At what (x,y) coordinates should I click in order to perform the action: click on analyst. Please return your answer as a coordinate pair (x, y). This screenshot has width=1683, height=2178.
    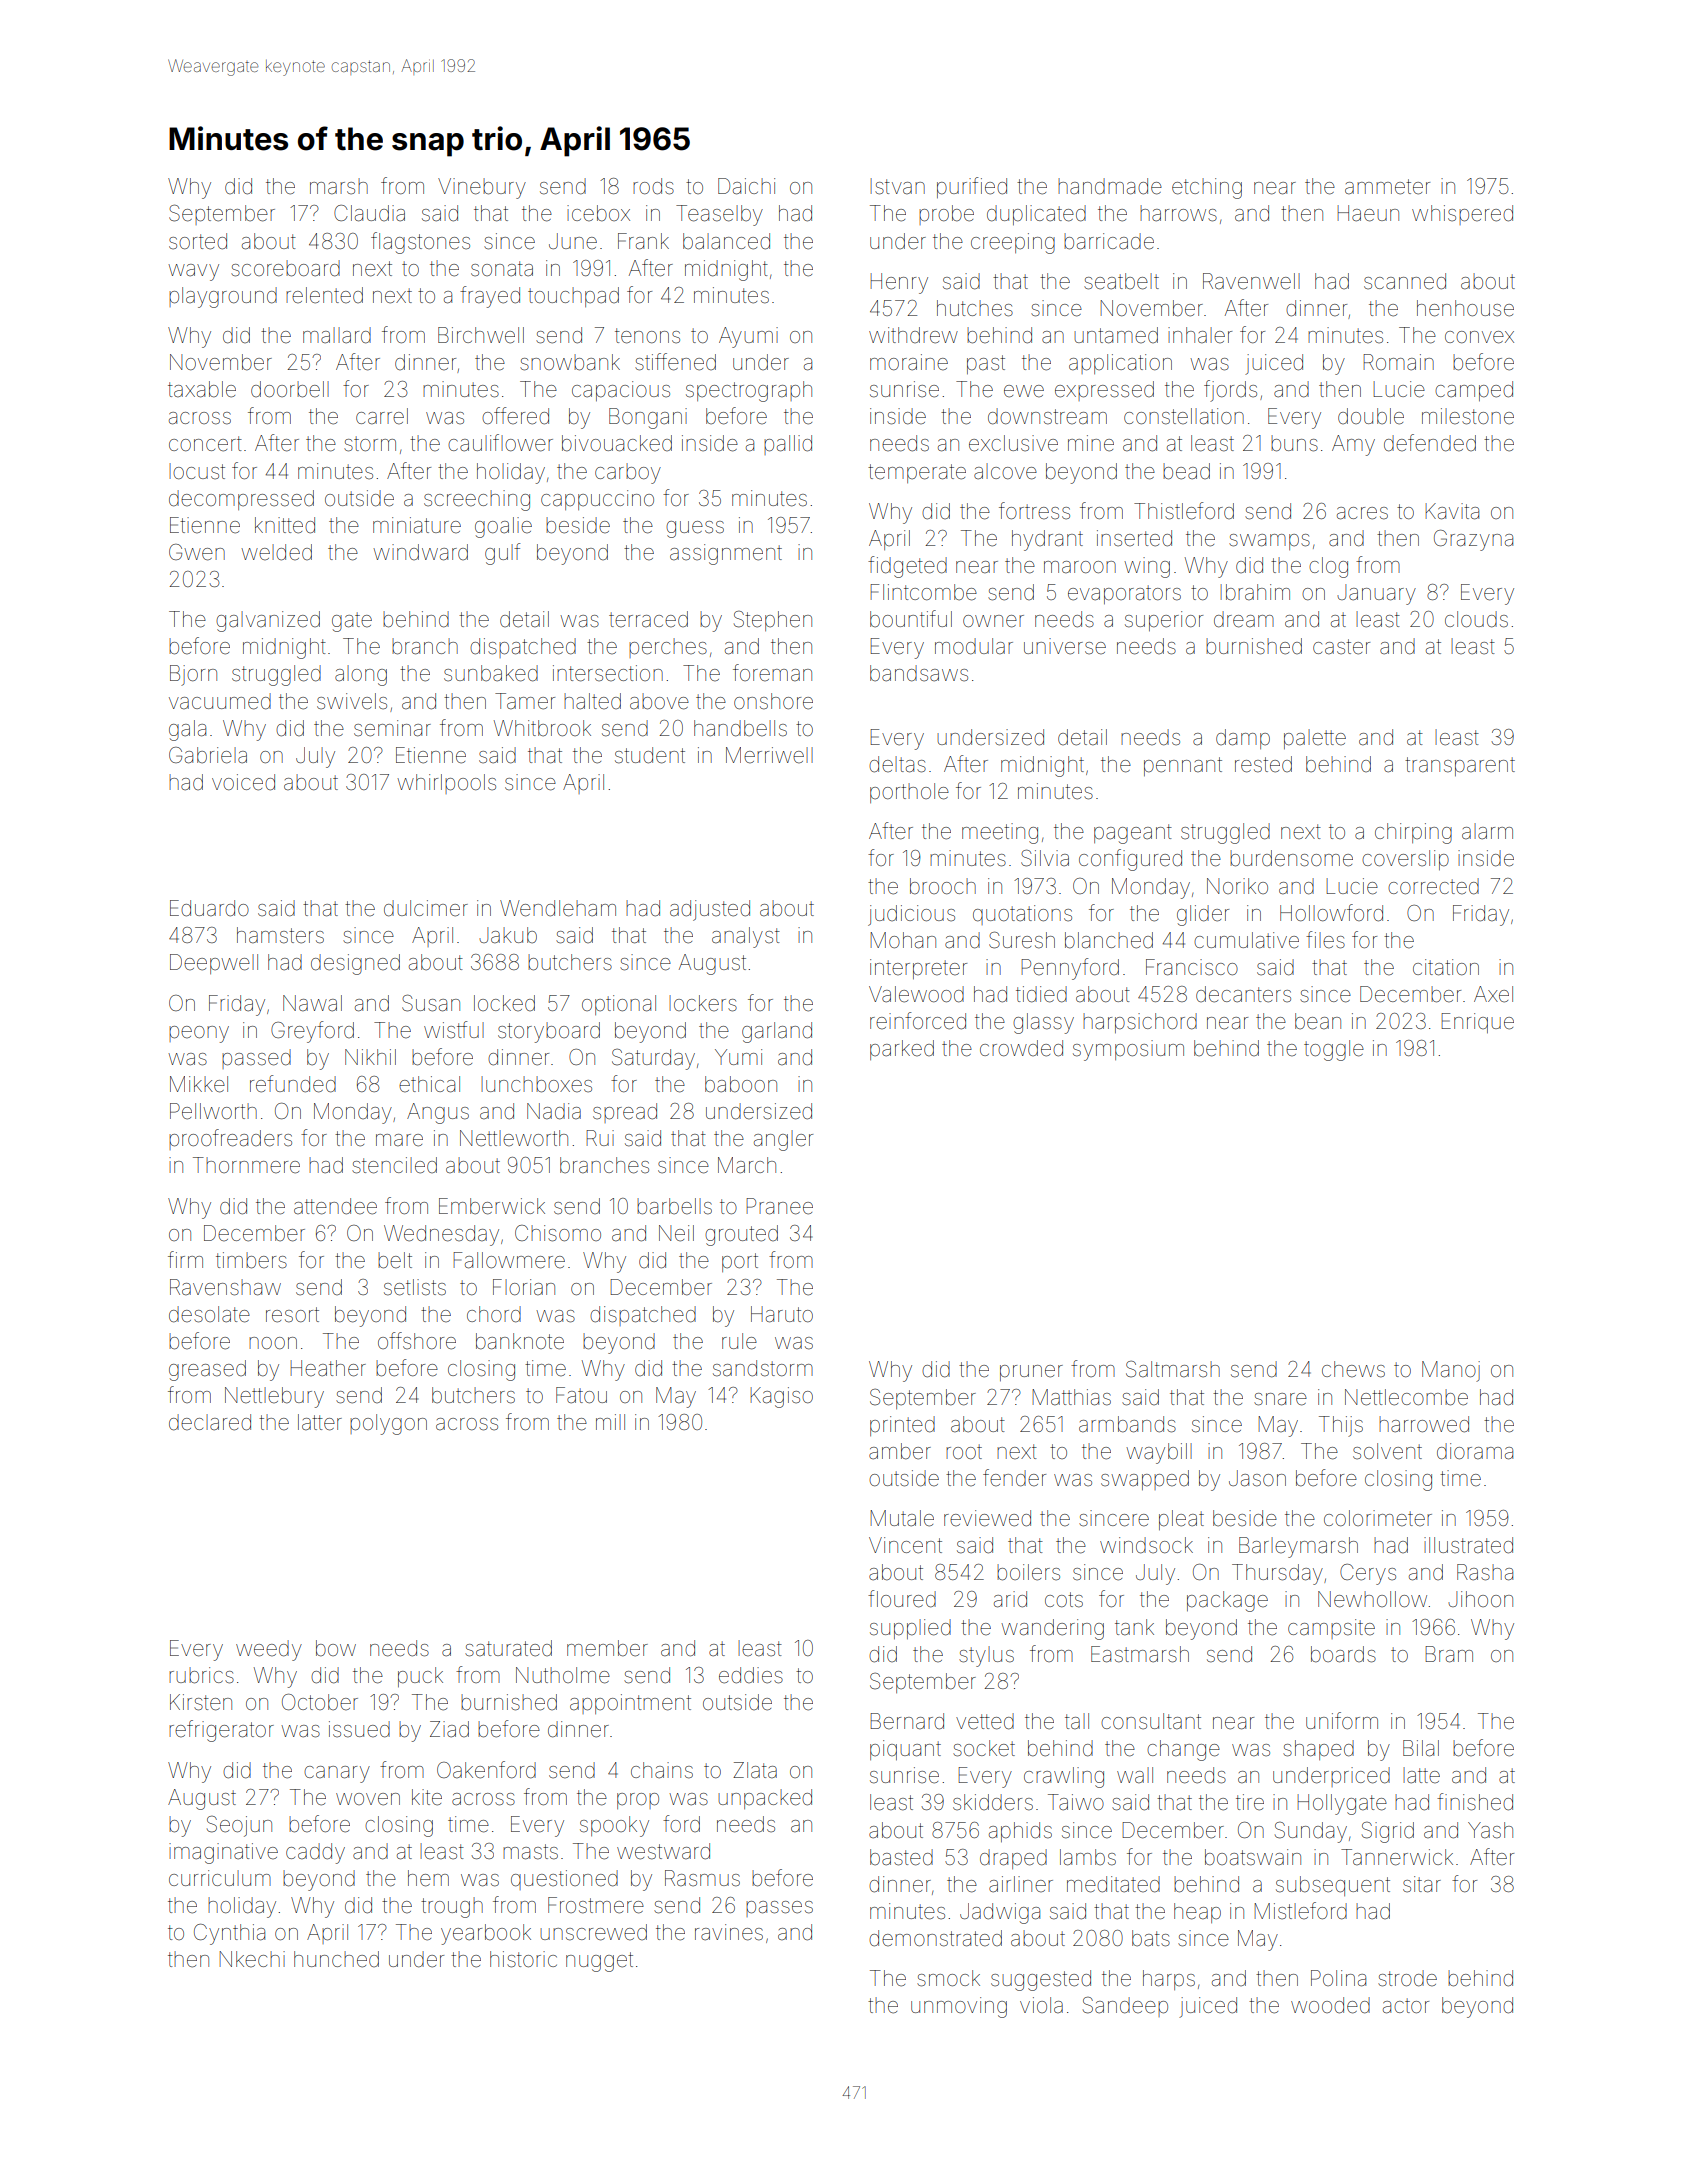
    Looking at the image, I should click on (746, 937).
